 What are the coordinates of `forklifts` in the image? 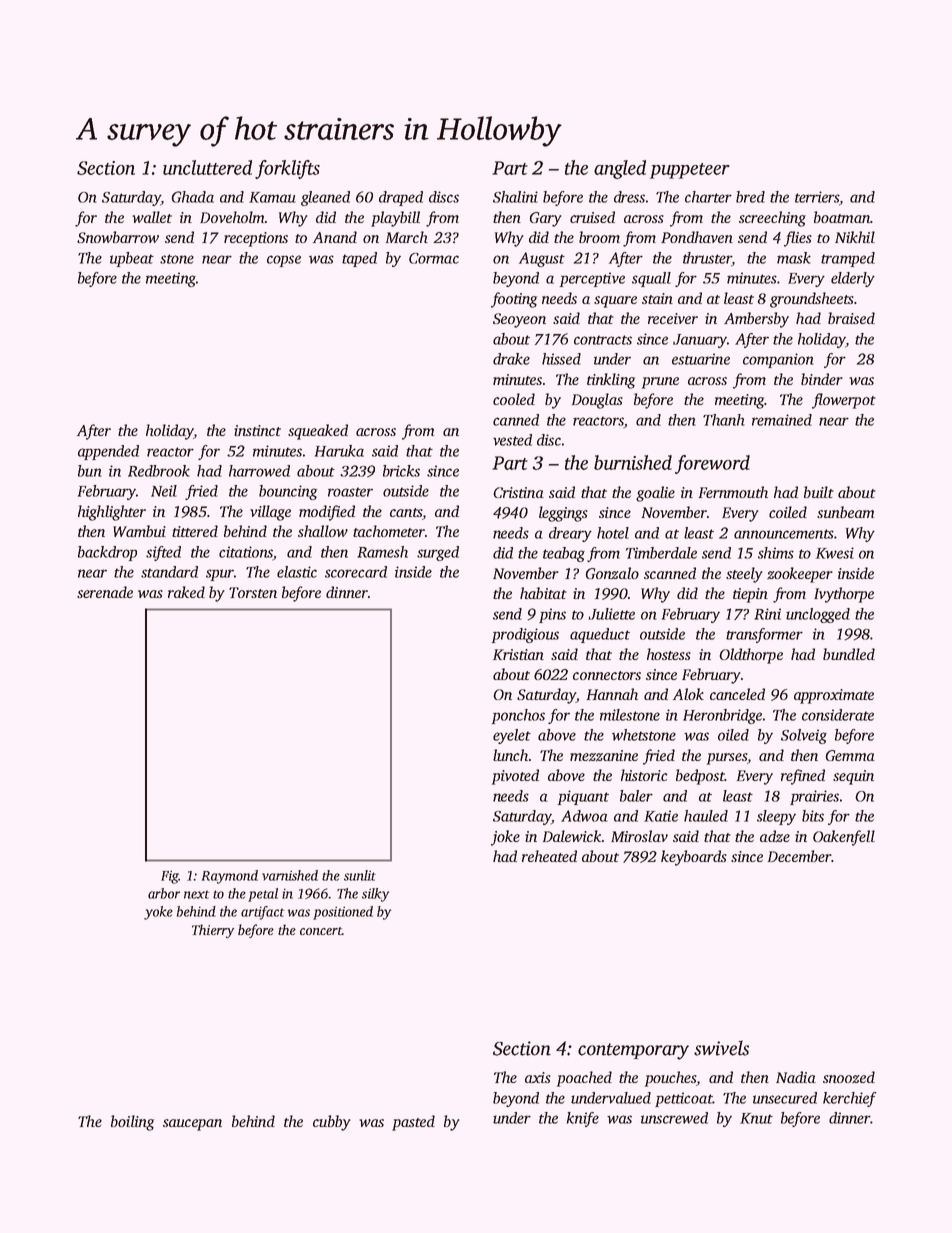 It's located at (287, 169).
